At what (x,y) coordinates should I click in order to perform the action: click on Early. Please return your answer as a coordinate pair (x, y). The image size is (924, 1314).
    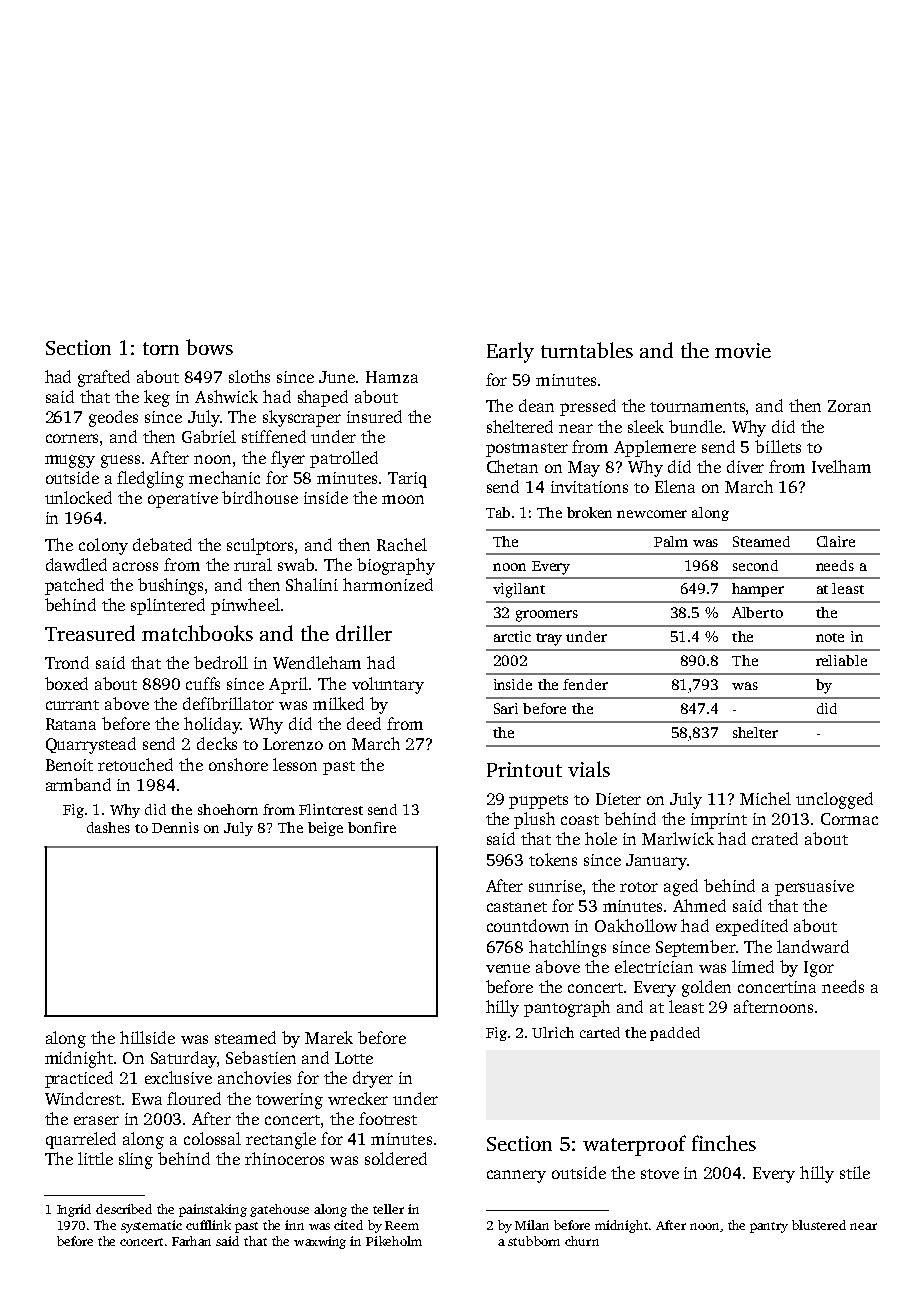
    Looking at the image, I should click on (510, 352).
